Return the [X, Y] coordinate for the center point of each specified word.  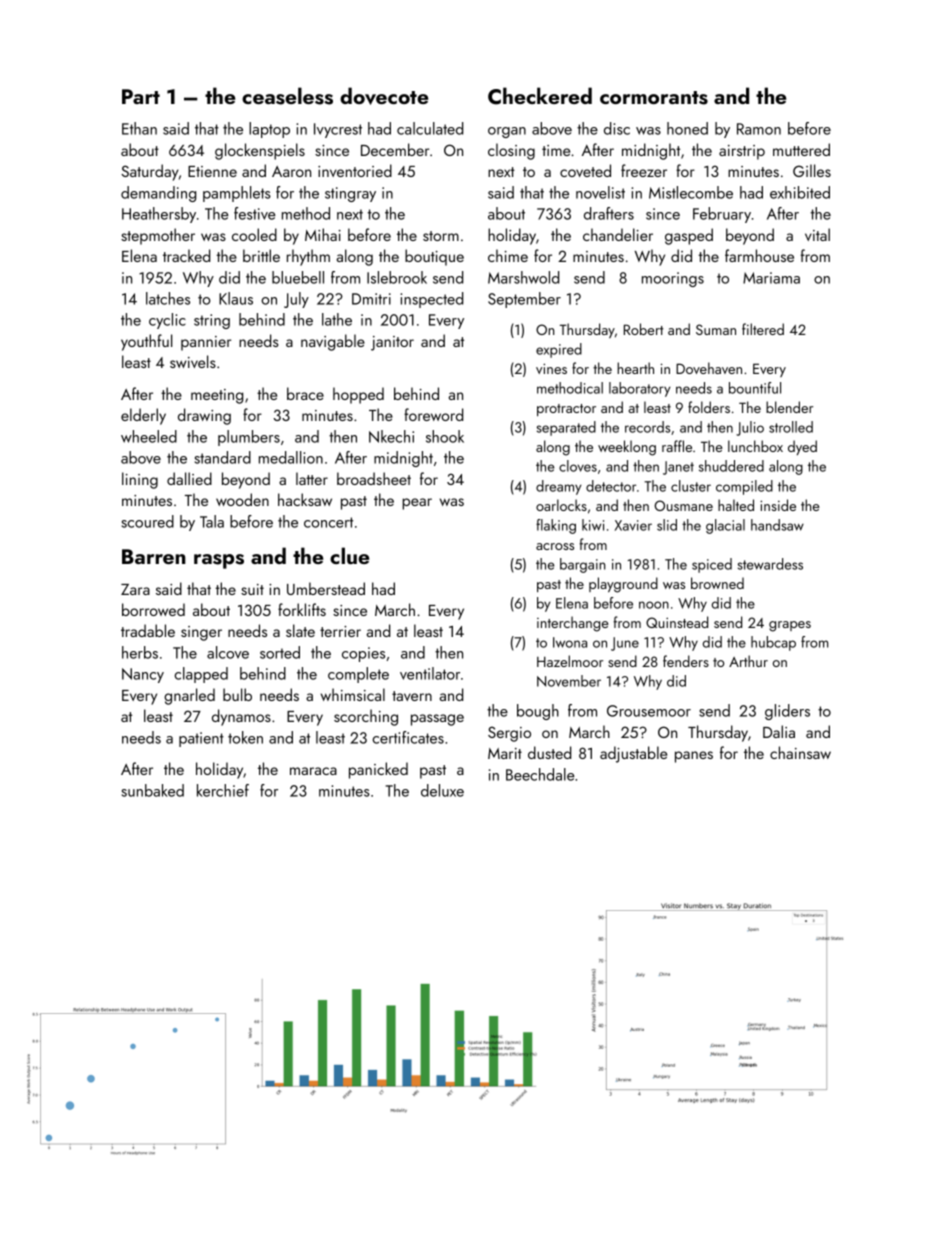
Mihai [323, 234]
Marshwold [523, 277]
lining [140, 480]
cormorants [654, 98]
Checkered [540, 96]
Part [141, 96]
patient [201, 739]
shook [445, 436]
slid [667, 525]
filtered [763, 329]
